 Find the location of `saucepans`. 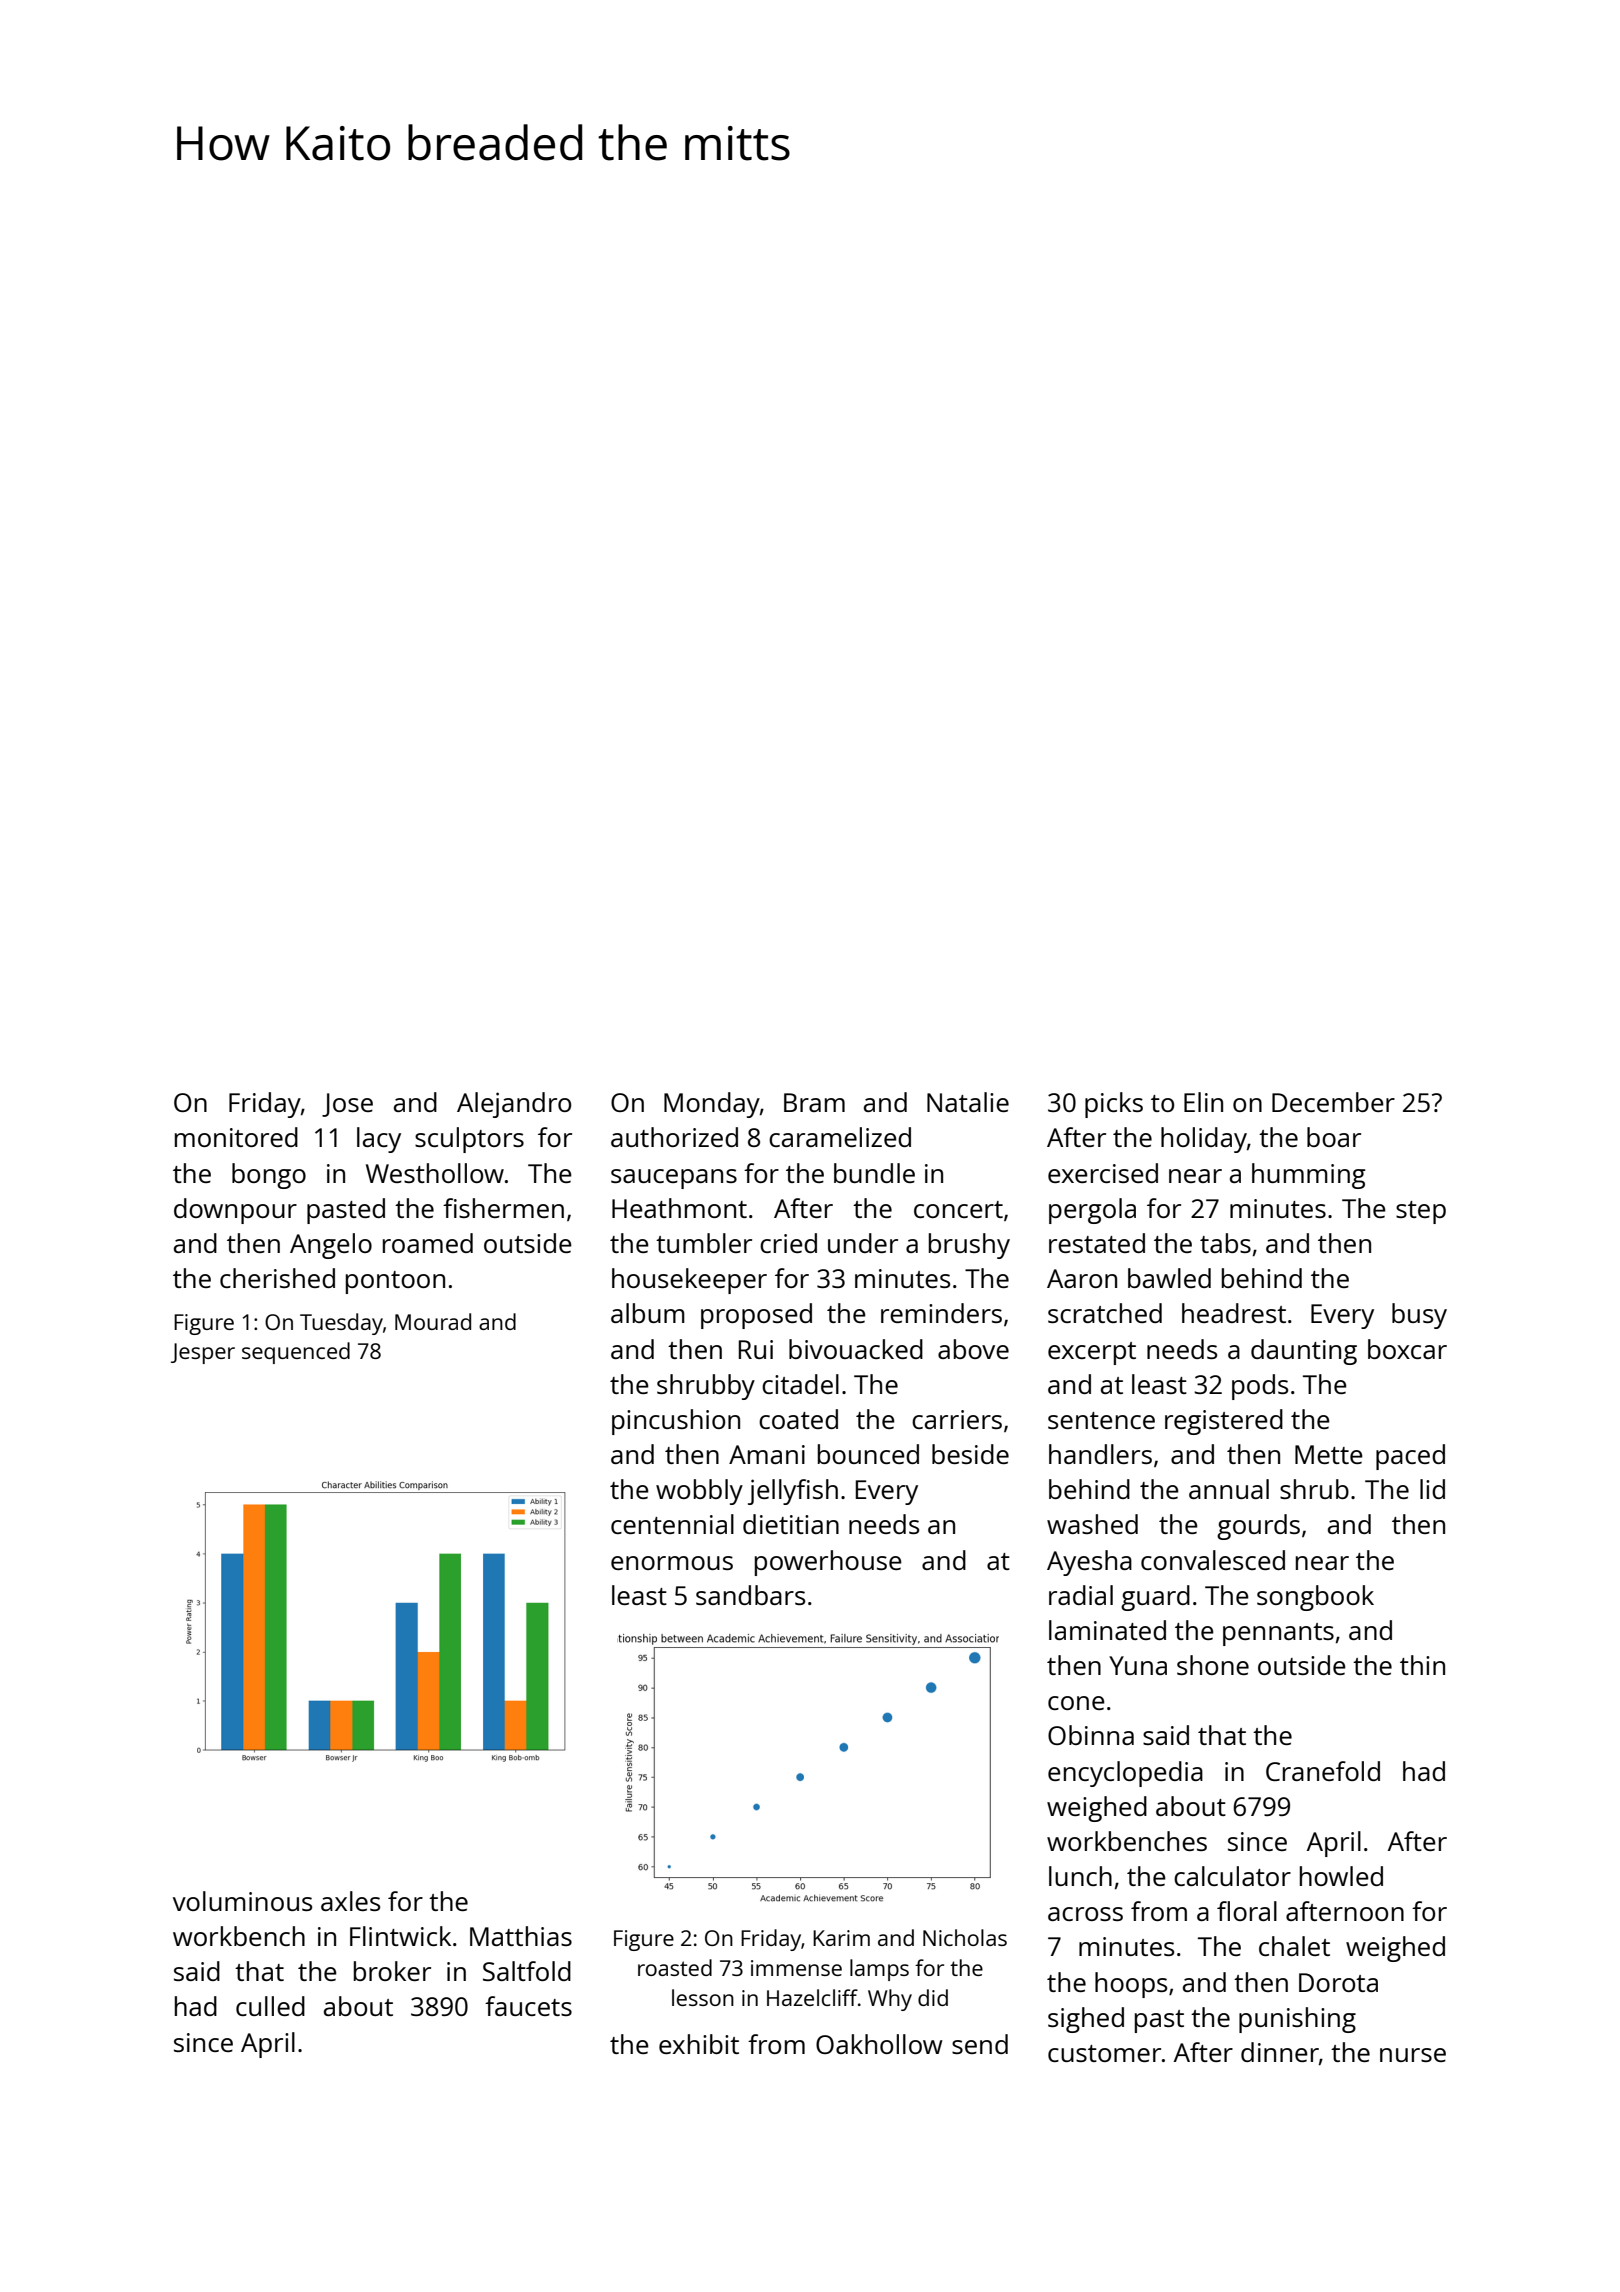

saucepans is located at coordinates (674, 1179).
